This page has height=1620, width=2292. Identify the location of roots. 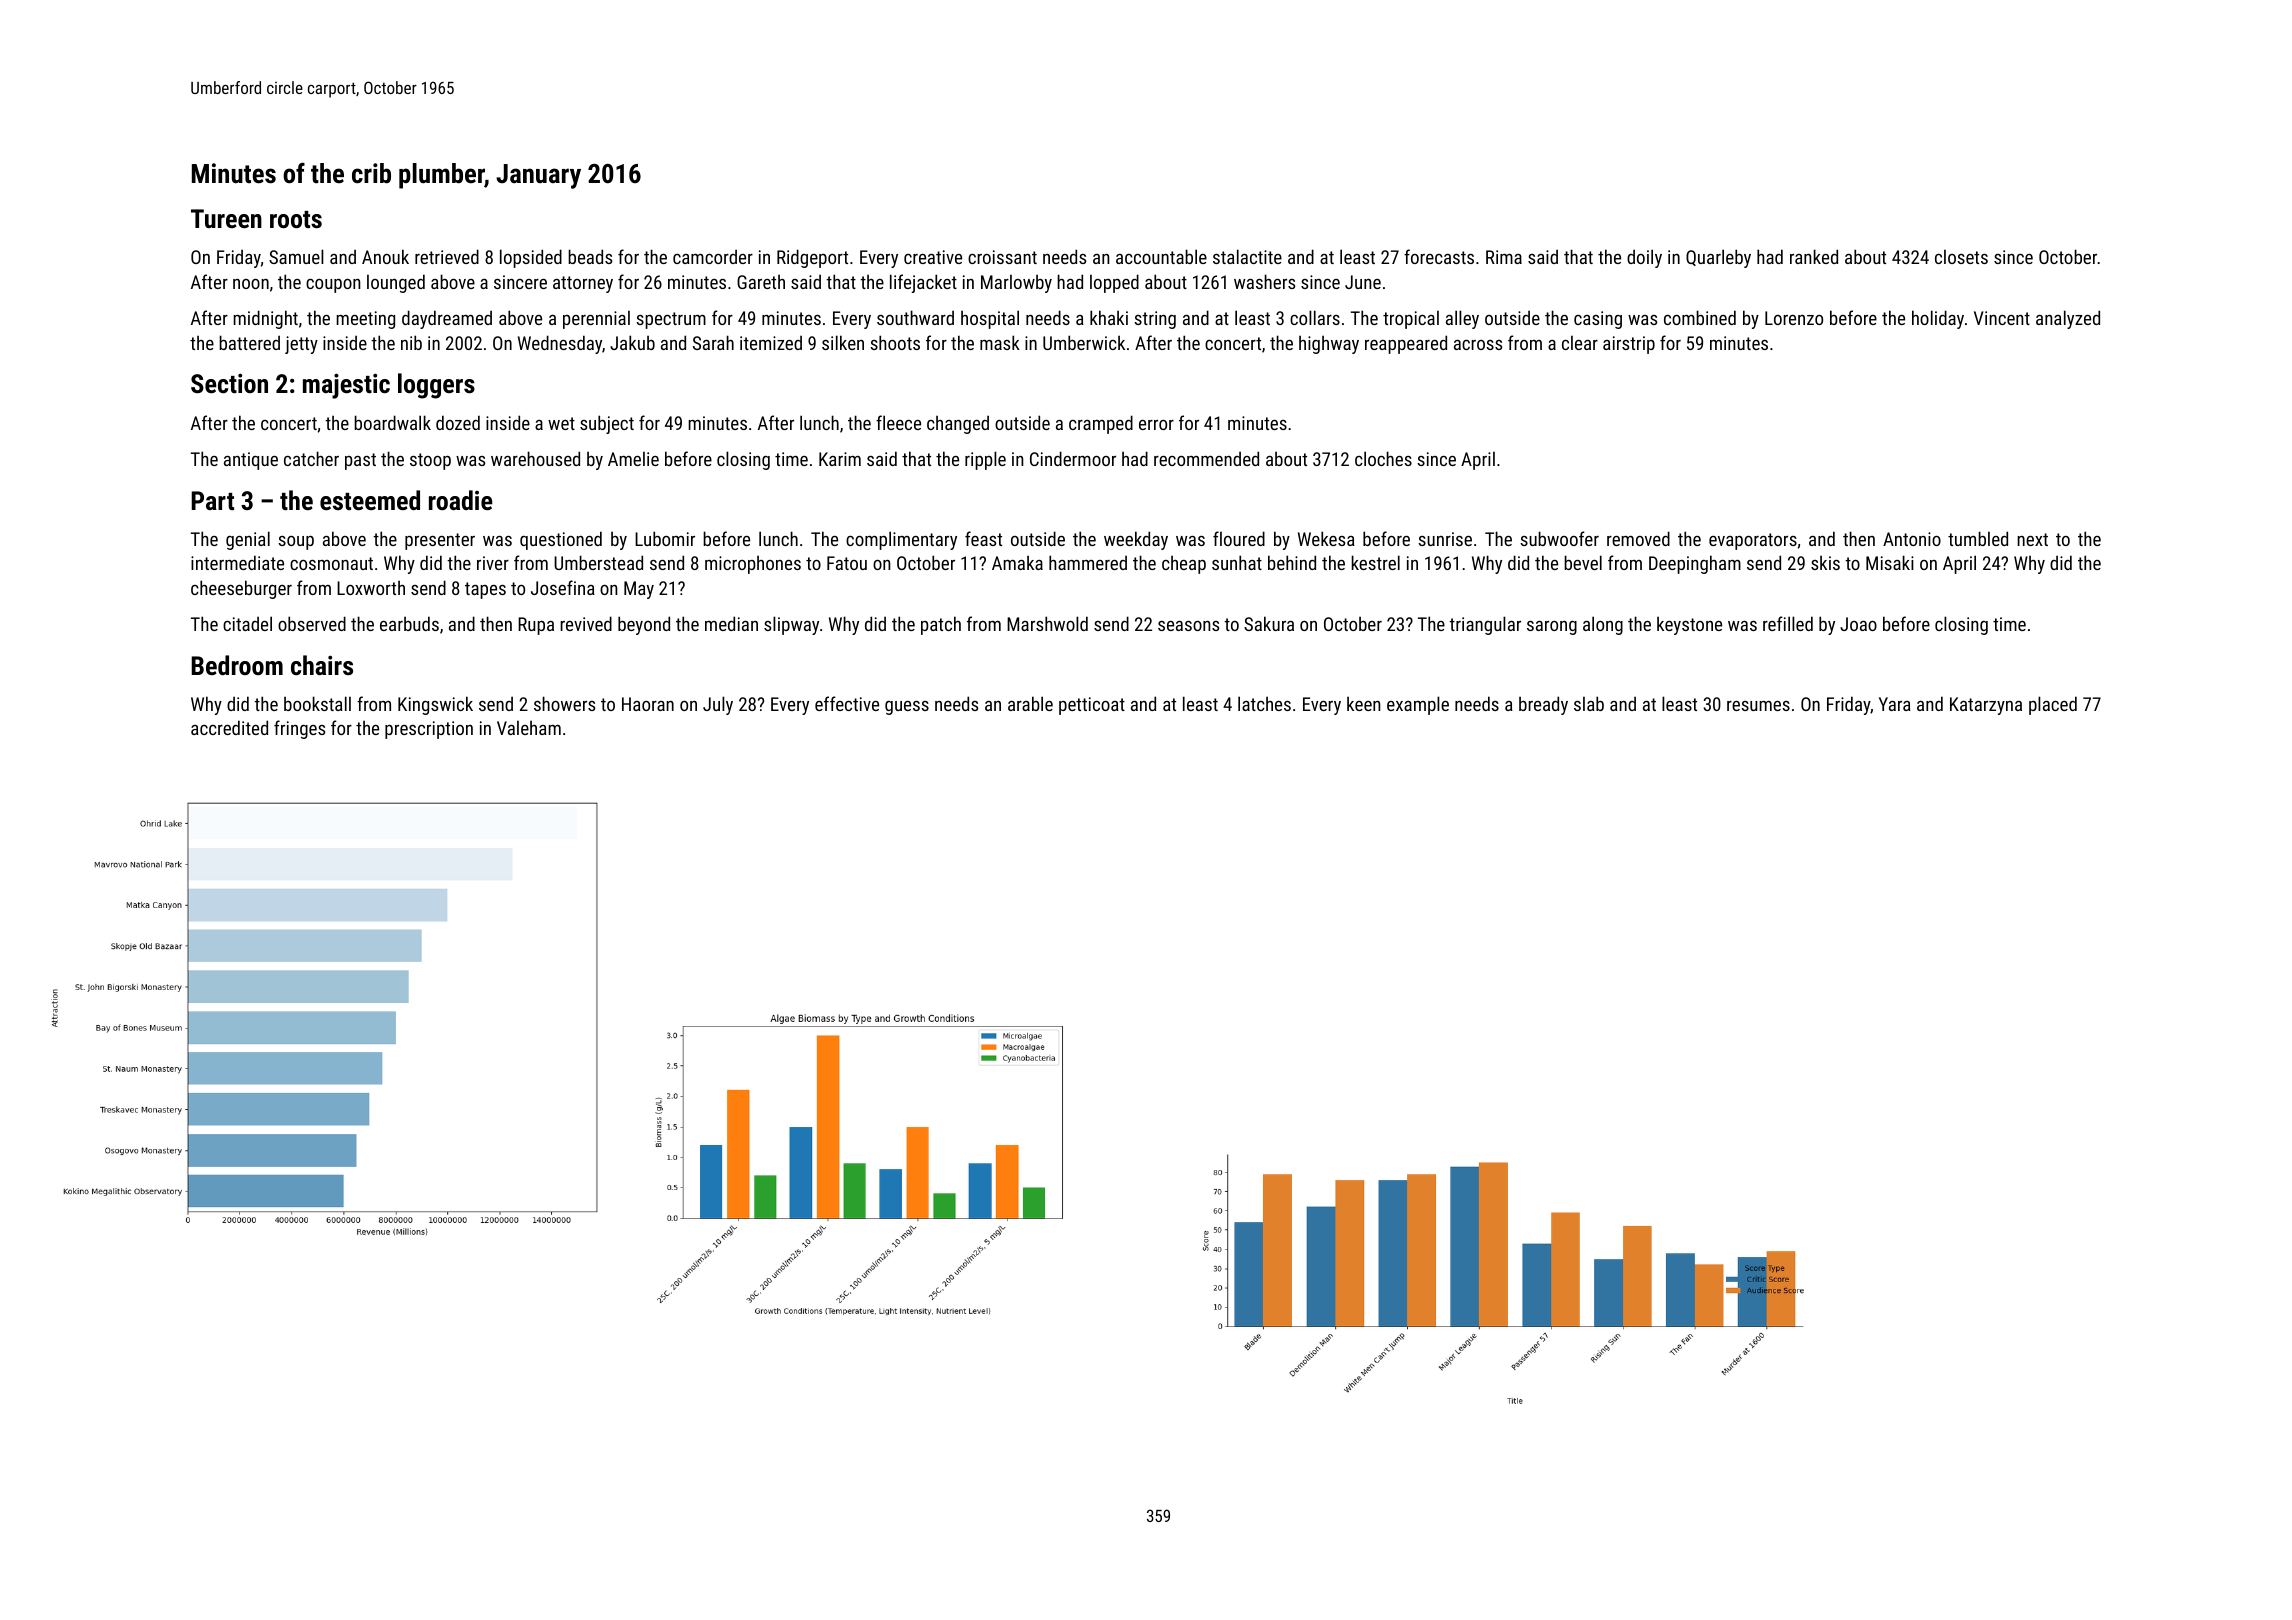
(296, 219).
